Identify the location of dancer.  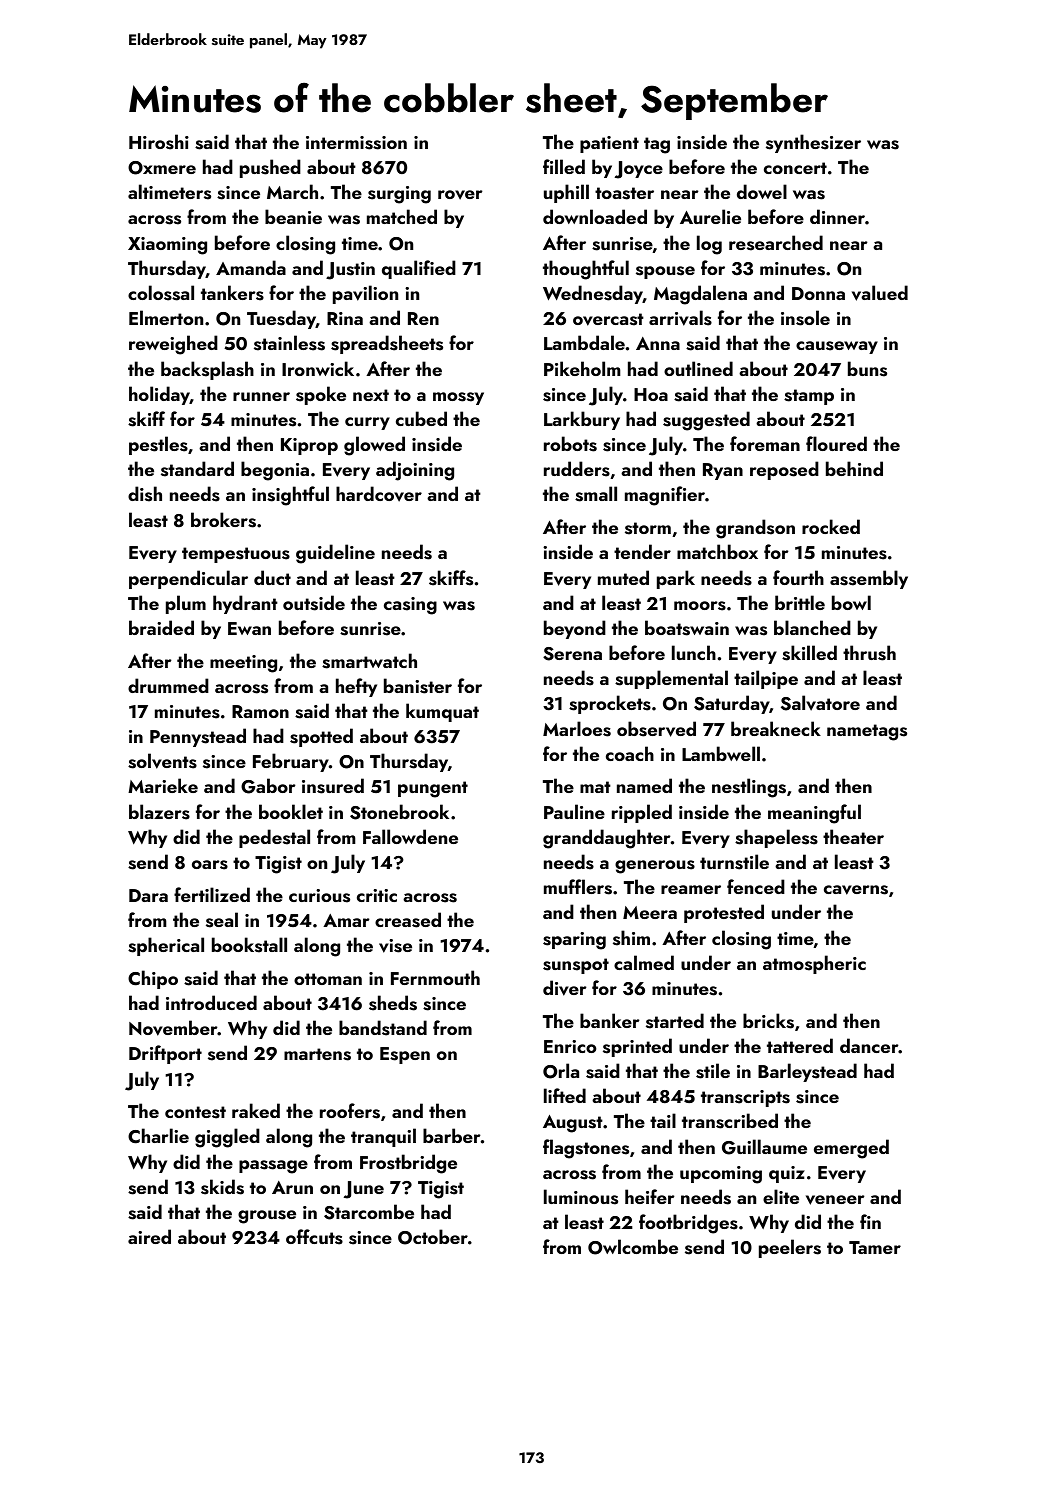
(869, 1045).
